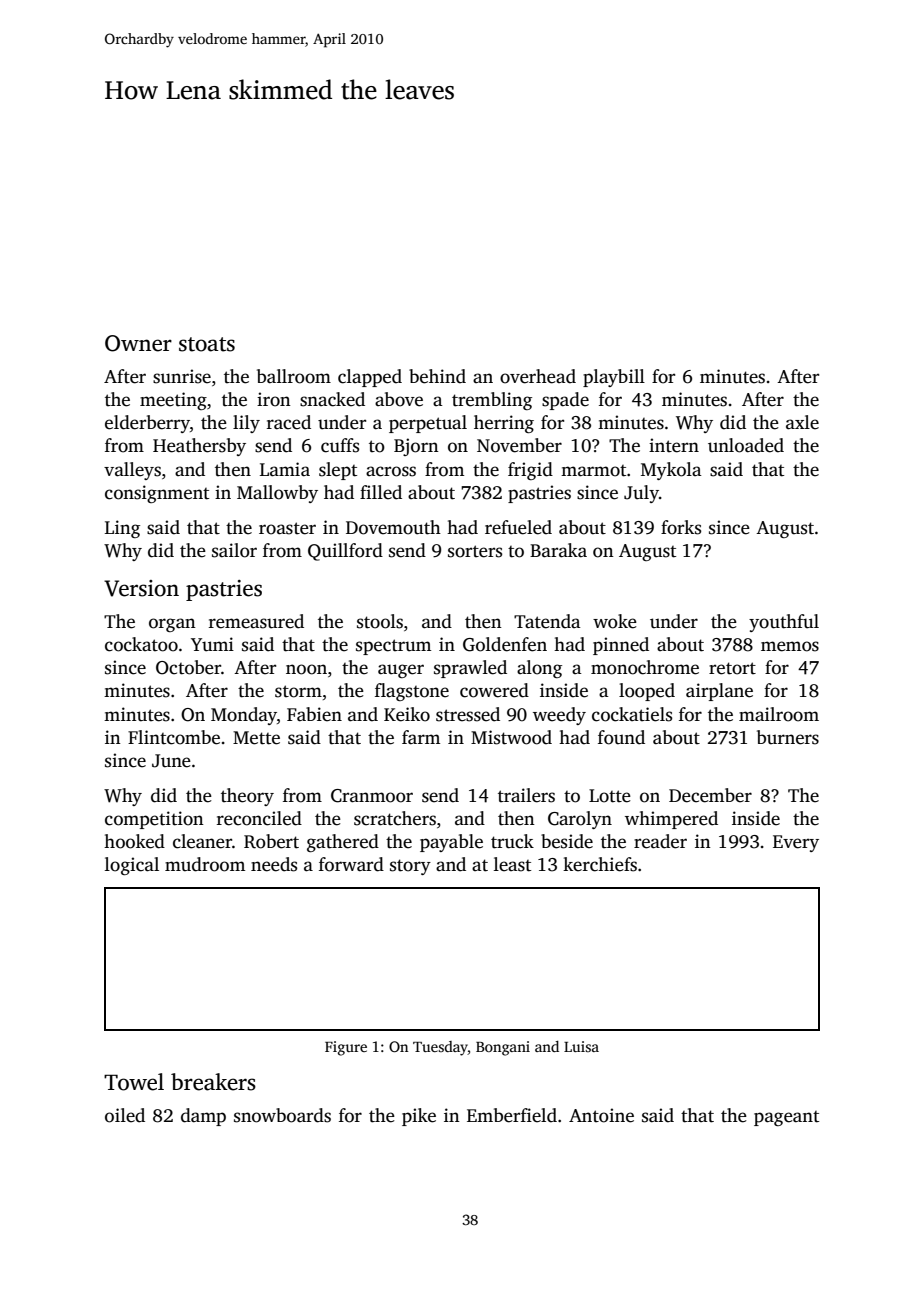 This page has width=924, height=1311. What do you see at coordinates (600, 864) in the page?
I see `kerchiefs` at bounding box center [600, 864].
